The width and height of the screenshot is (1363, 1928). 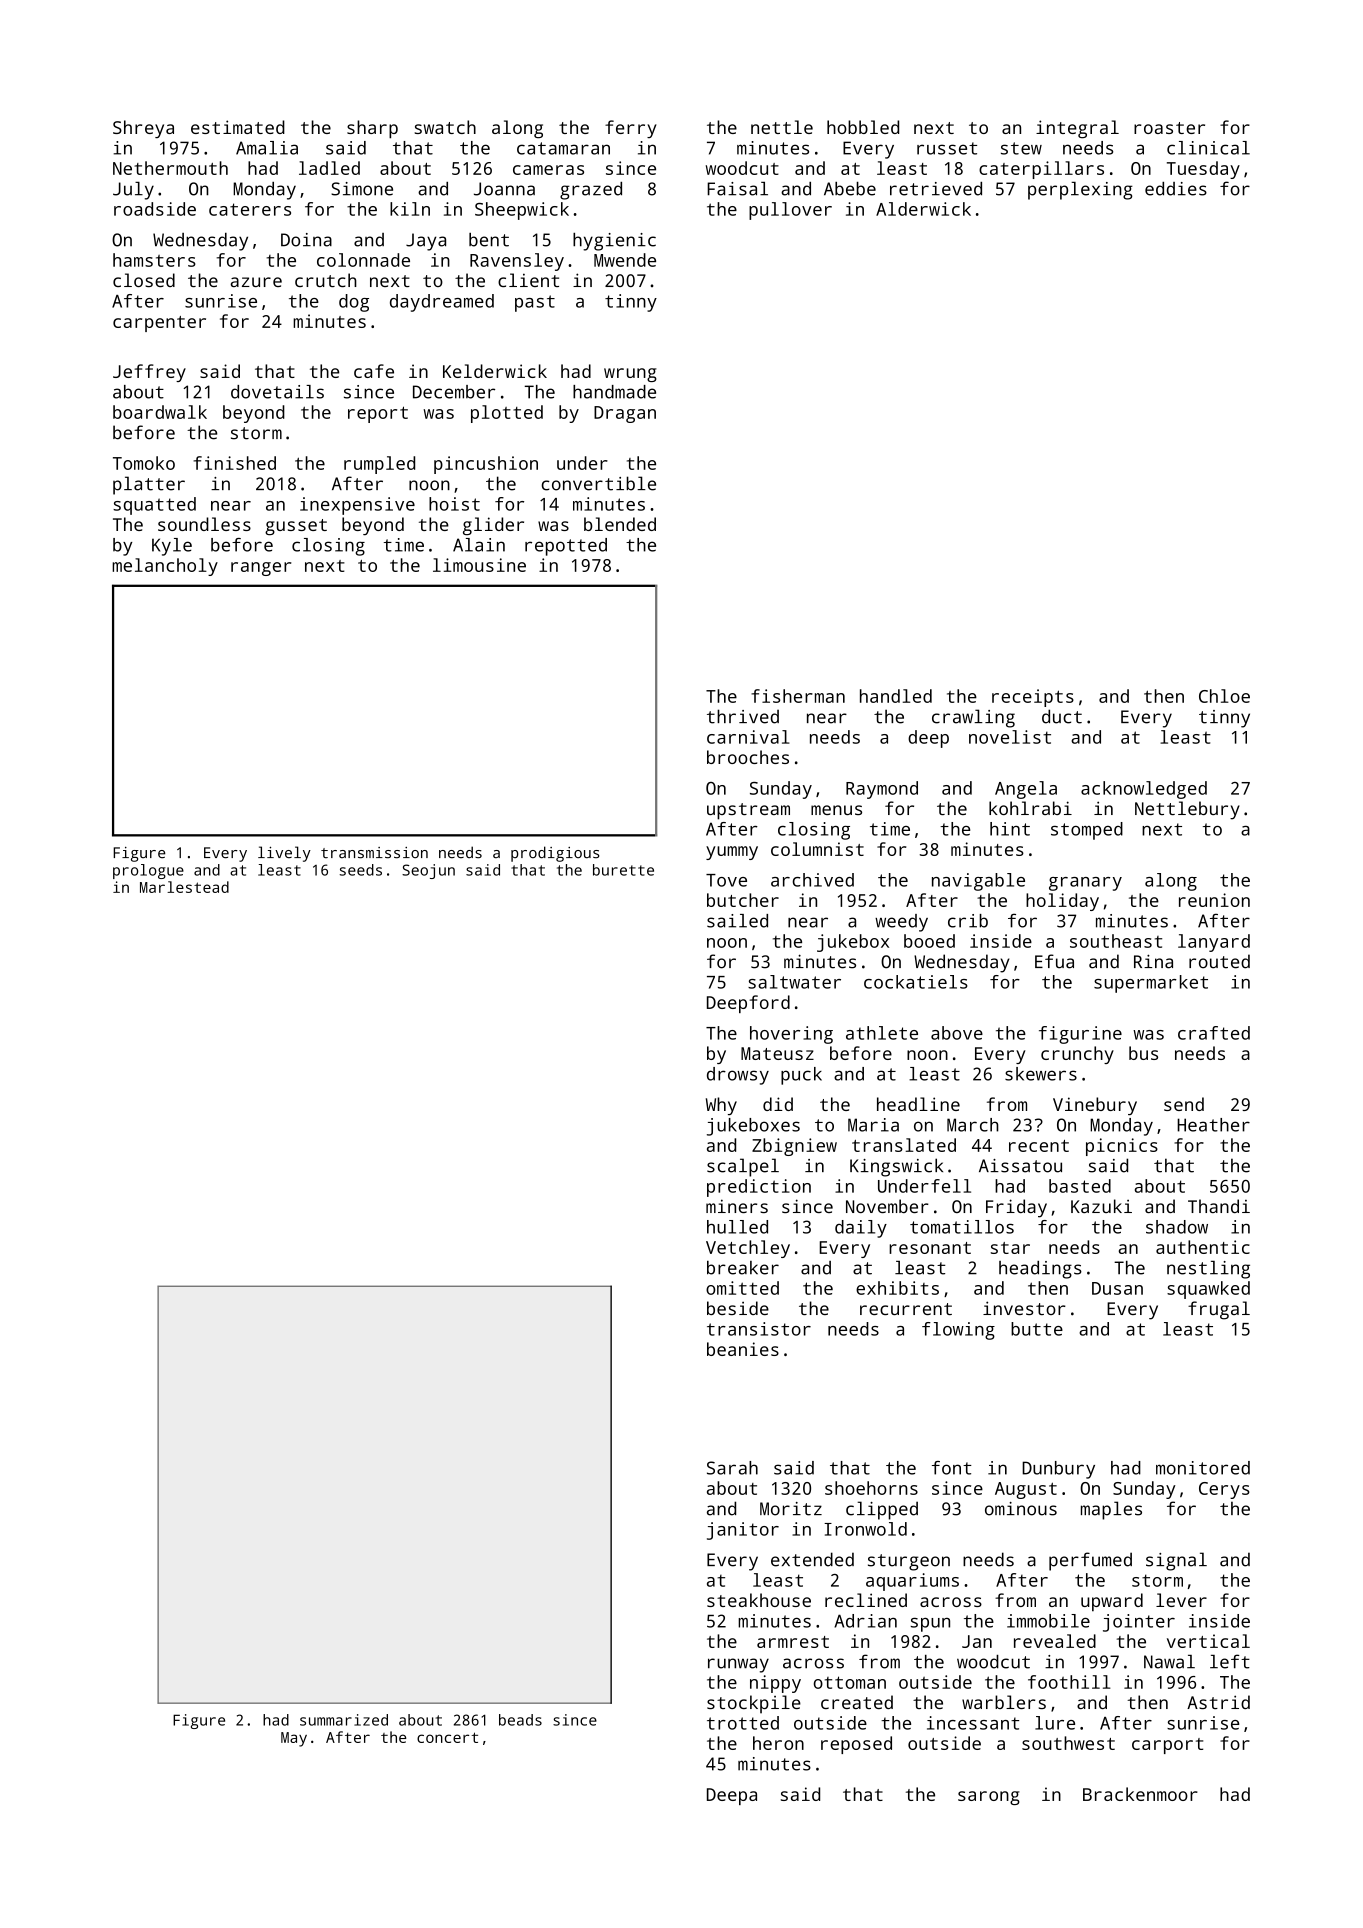 What do you see at coordinates (738, 1308) in the screenshot?
I see `beside` at bounding box center [738, 1308].
